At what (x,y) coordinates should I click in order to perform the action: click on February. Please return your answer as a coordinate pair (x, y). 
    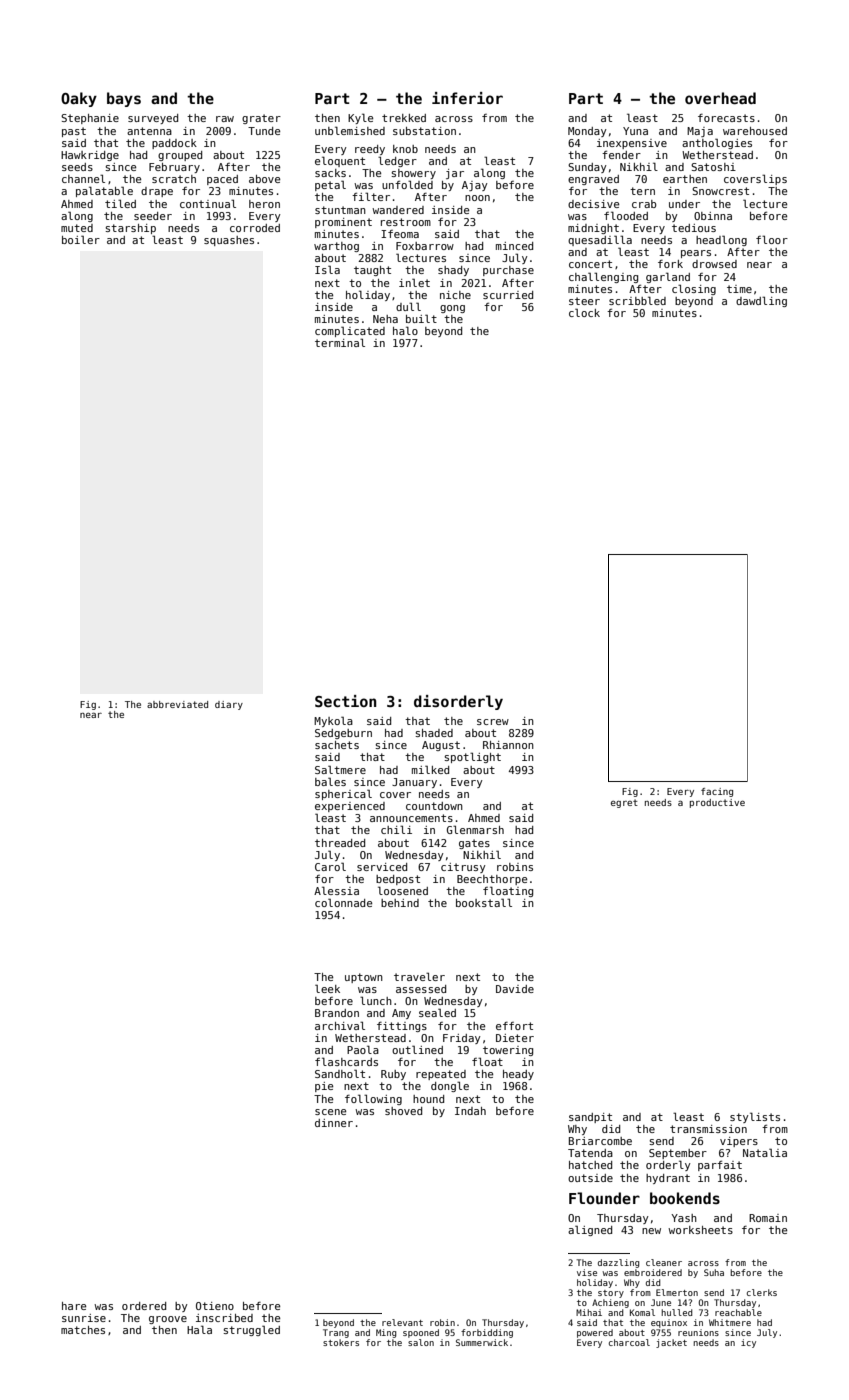
    Looking at the image, I should click on (174, 168).
